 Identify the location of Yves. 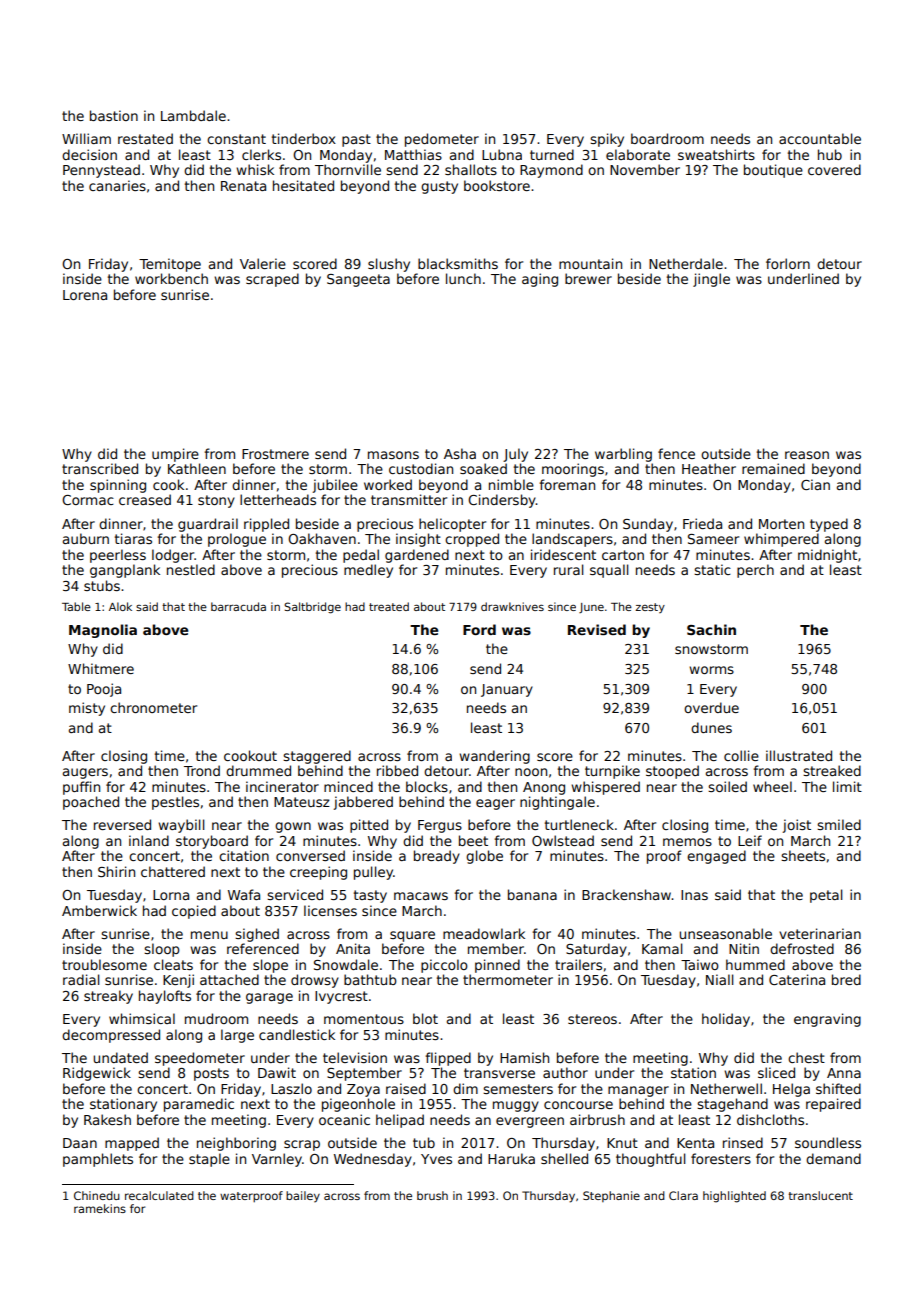
(436, 1159).
